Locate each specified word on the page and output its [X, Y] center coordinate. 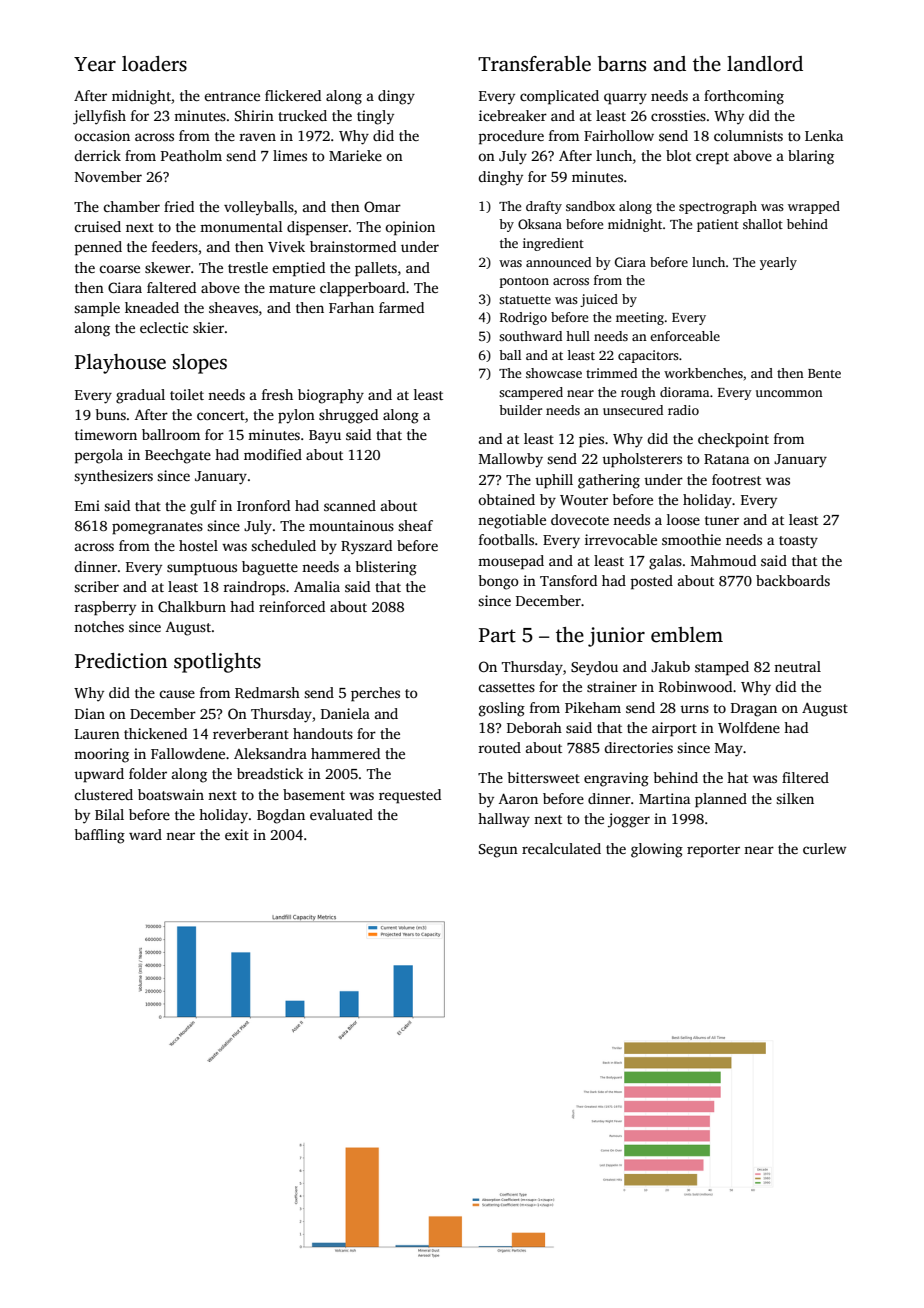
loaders [154, 64]
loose [683, 519]
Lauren [97, 734]
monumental [241, 226]
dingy [396, 97]
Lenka [824, 135]
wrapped [814, 207]
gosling [502, 709]
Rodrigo [523, 318]
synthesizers [113, 477]
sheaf [415, 525]
